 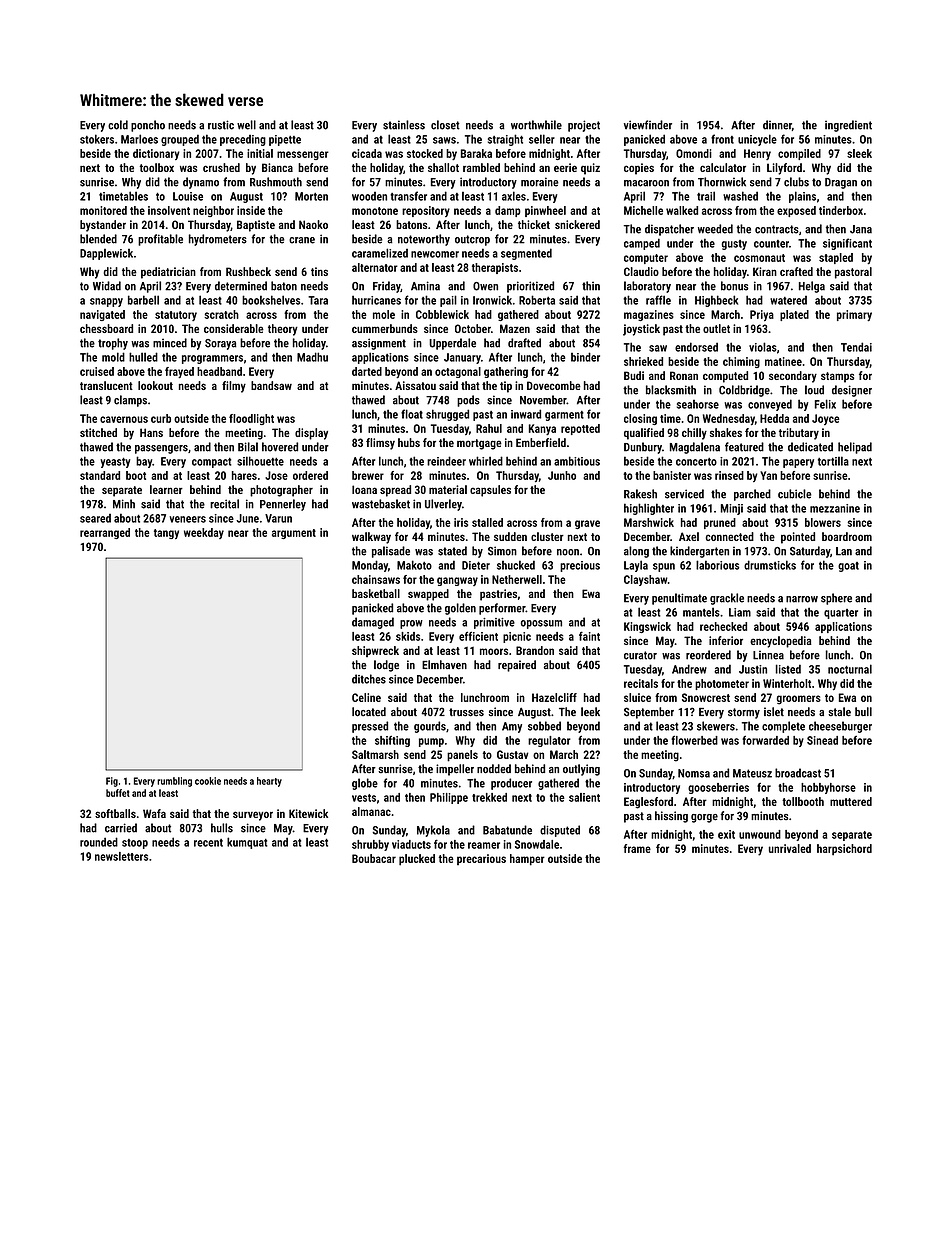 I want to click on straight, so click(x=505, y=140).
